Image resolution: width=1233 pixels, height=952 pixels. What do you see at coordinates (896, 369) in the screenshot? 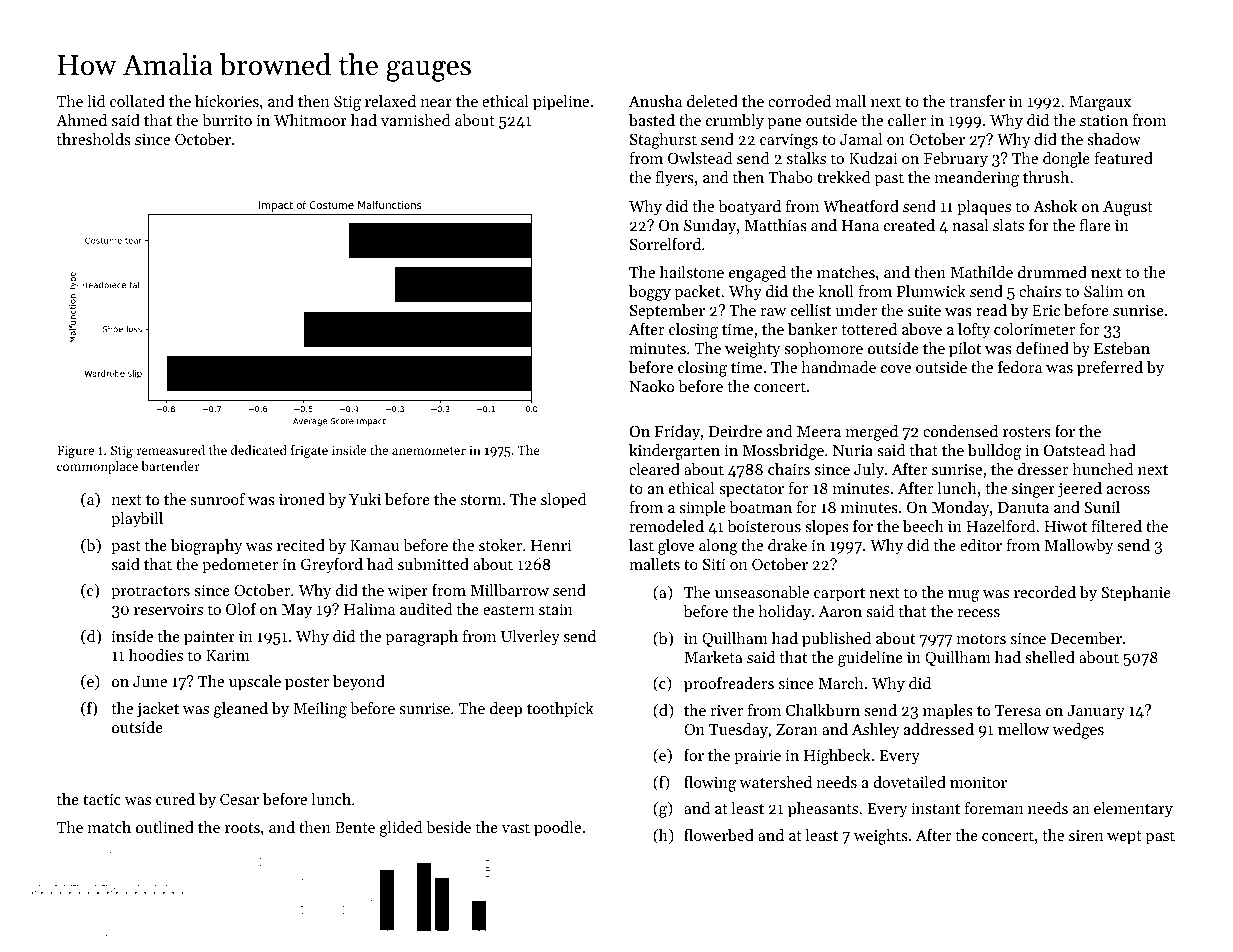
I see `cove` at bounding box center [896, 369].
